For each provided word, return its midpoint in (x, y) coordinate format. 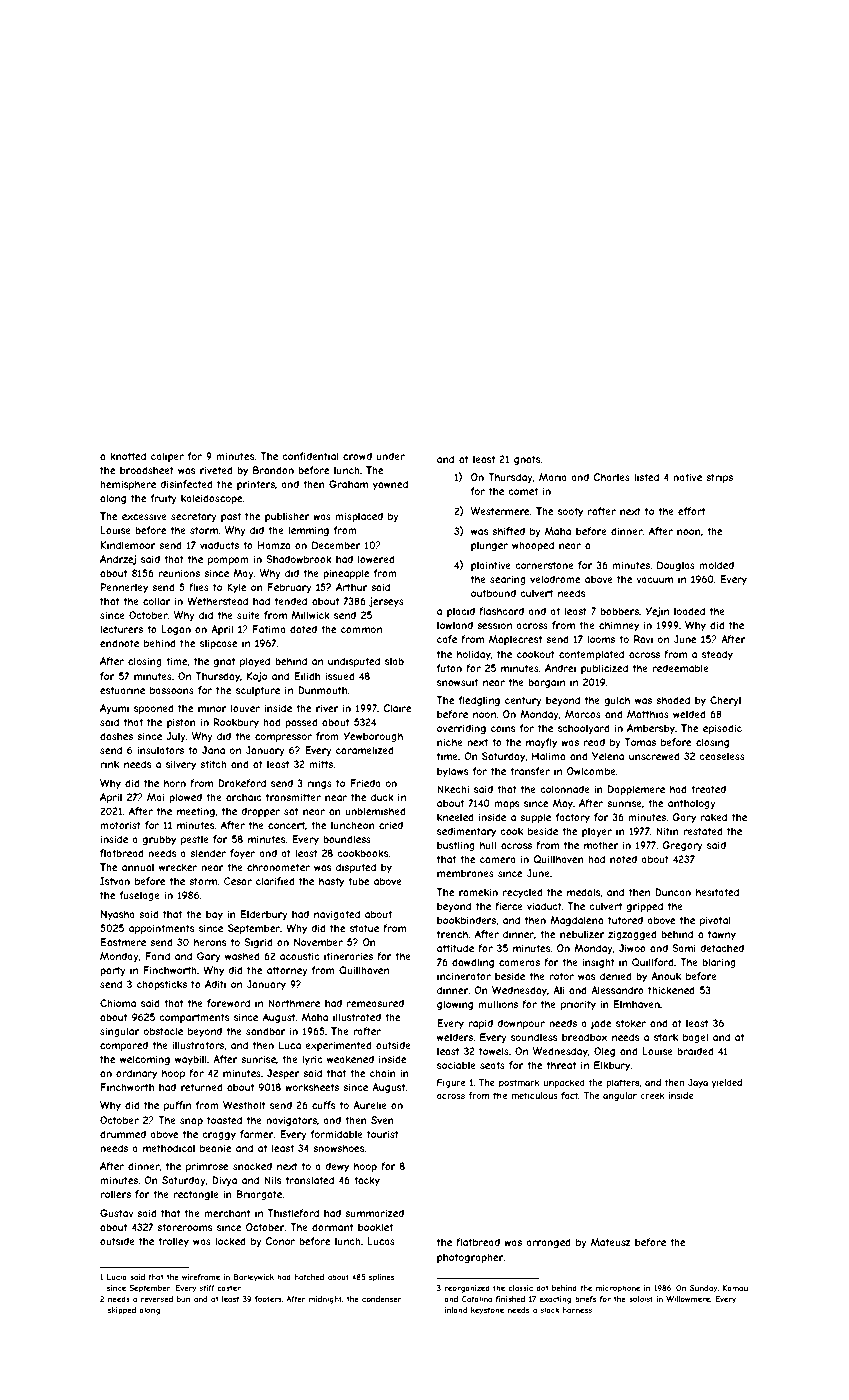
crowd (357, 456)
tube (358, 881)
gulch (617, 701)
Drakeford (242, 783)
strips (719, 478)
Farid (157, 956)
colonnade (565, 789)
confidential (310, 456)
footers (268, 1299)
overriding (461, 729)
